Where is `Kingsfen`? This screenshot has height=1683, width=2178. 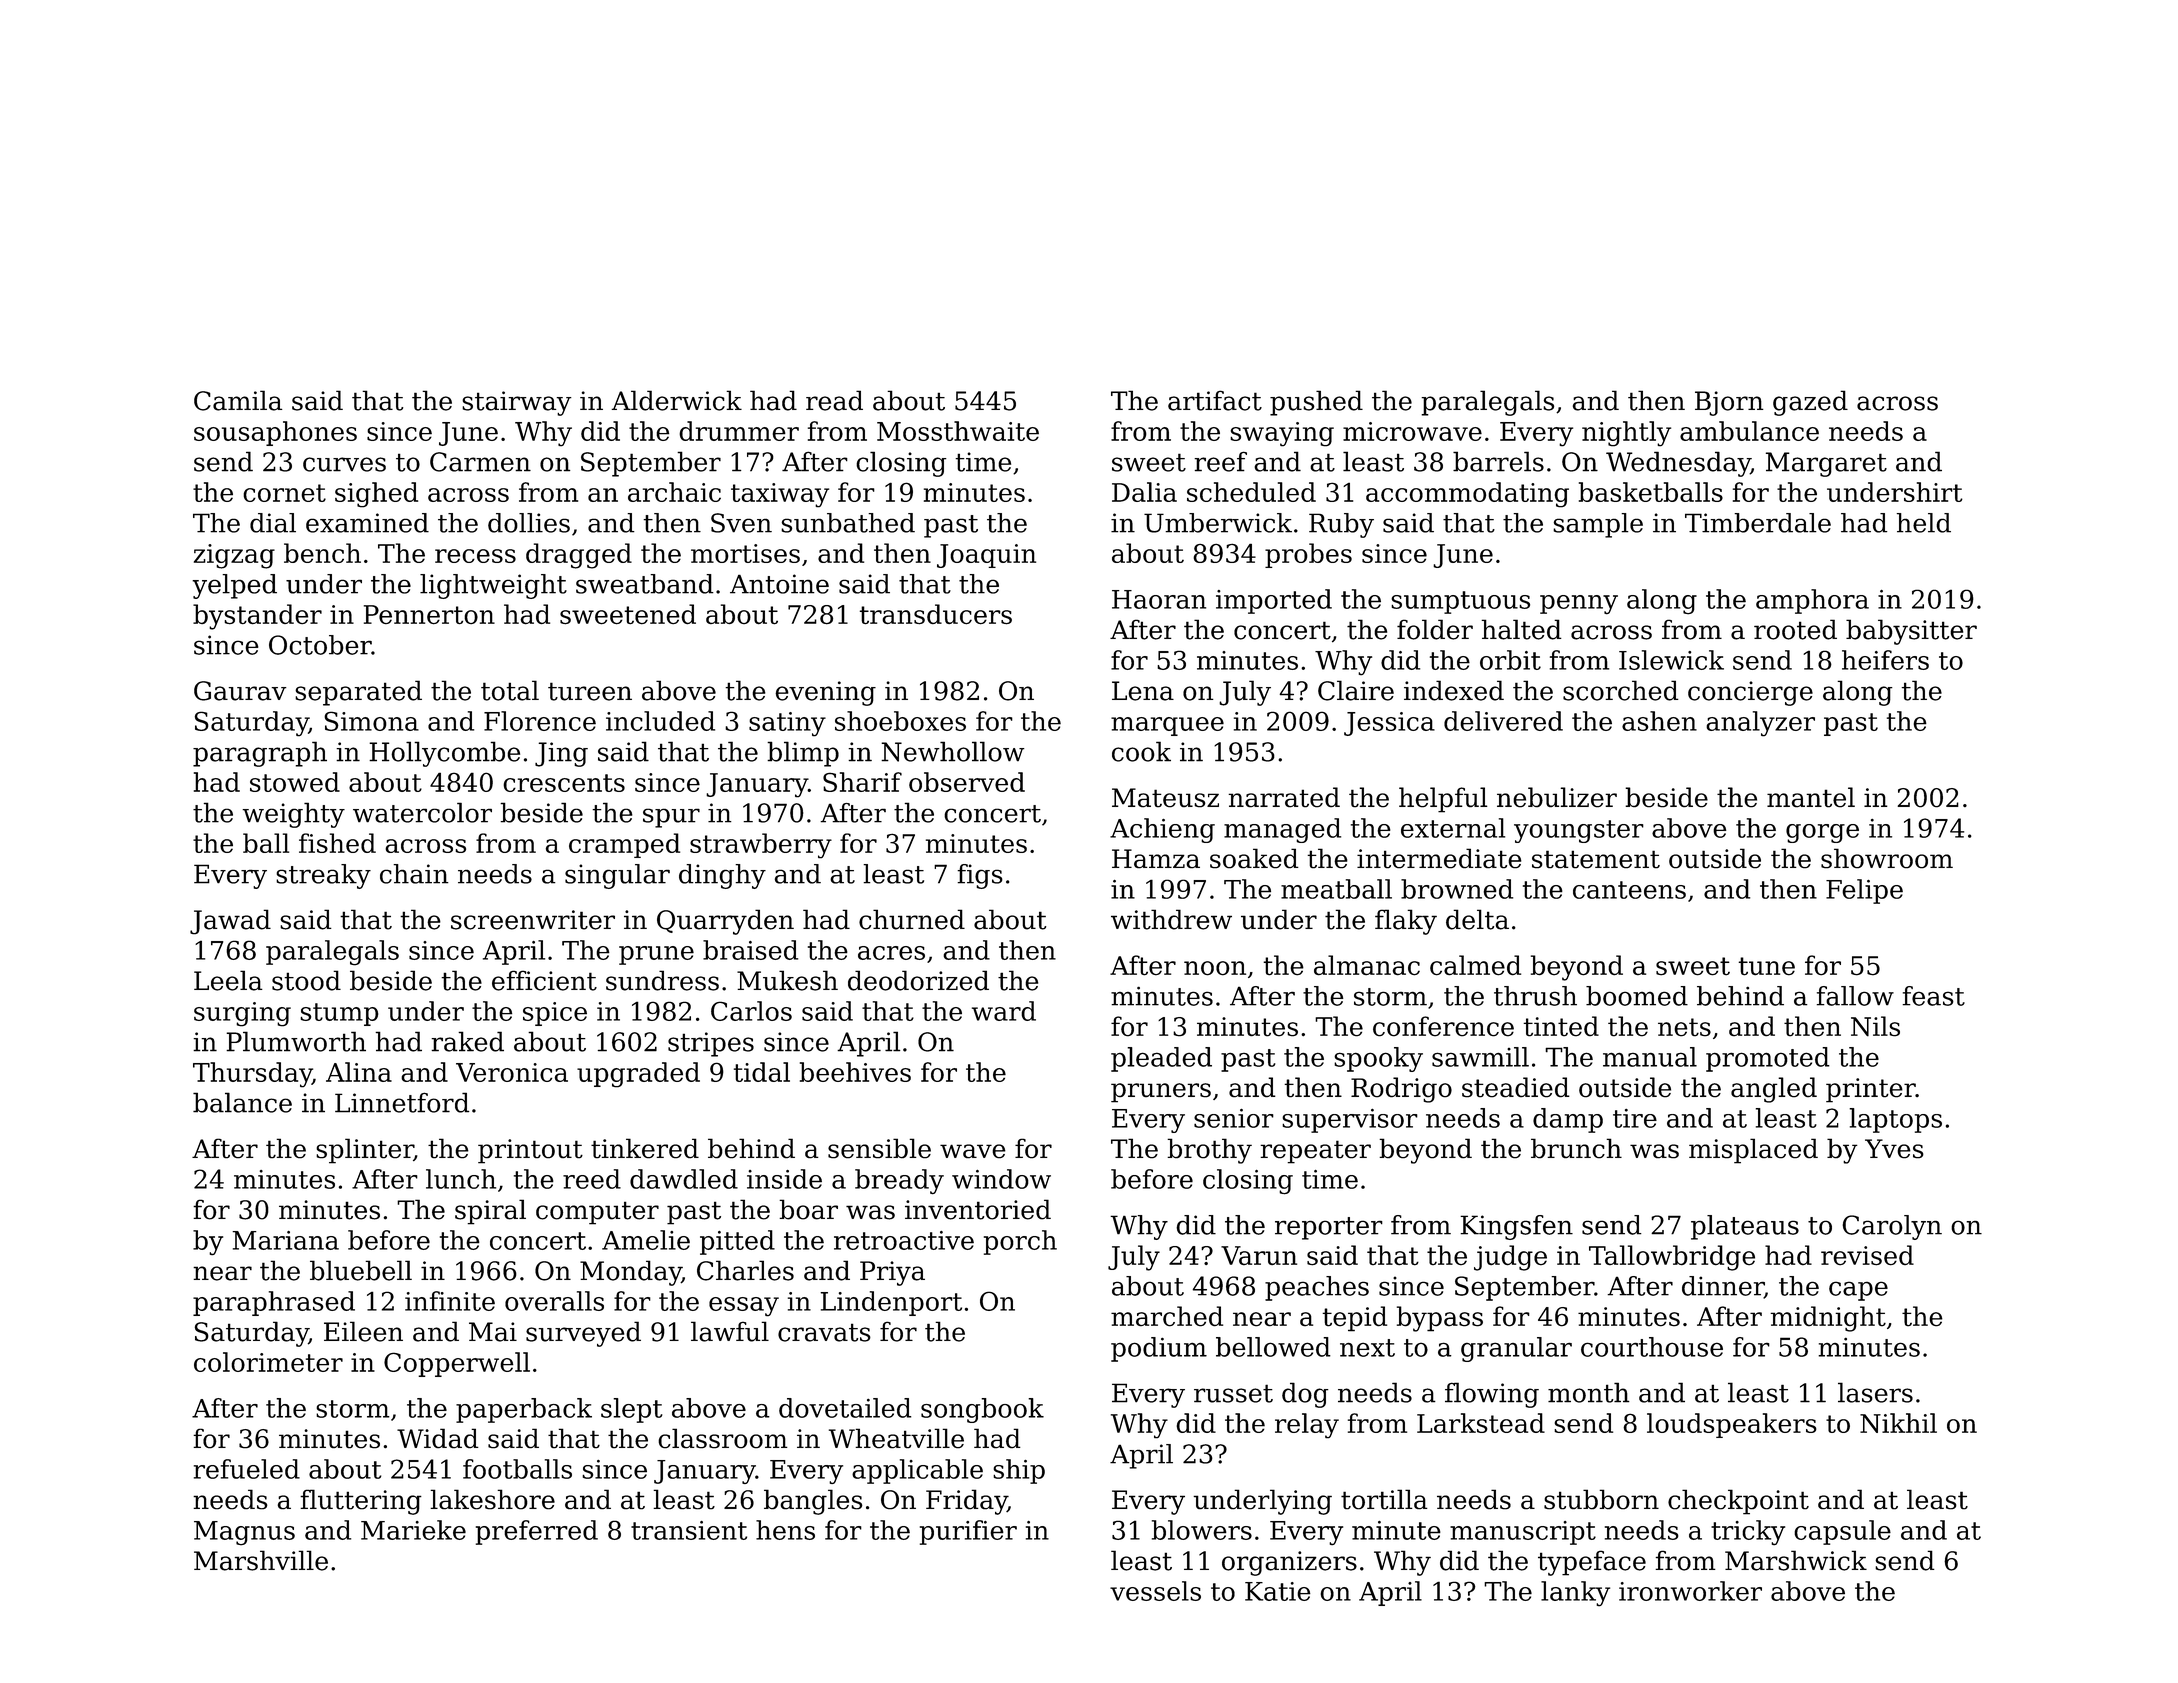 Kingsfen is located at coordinates (1516, 1227).
